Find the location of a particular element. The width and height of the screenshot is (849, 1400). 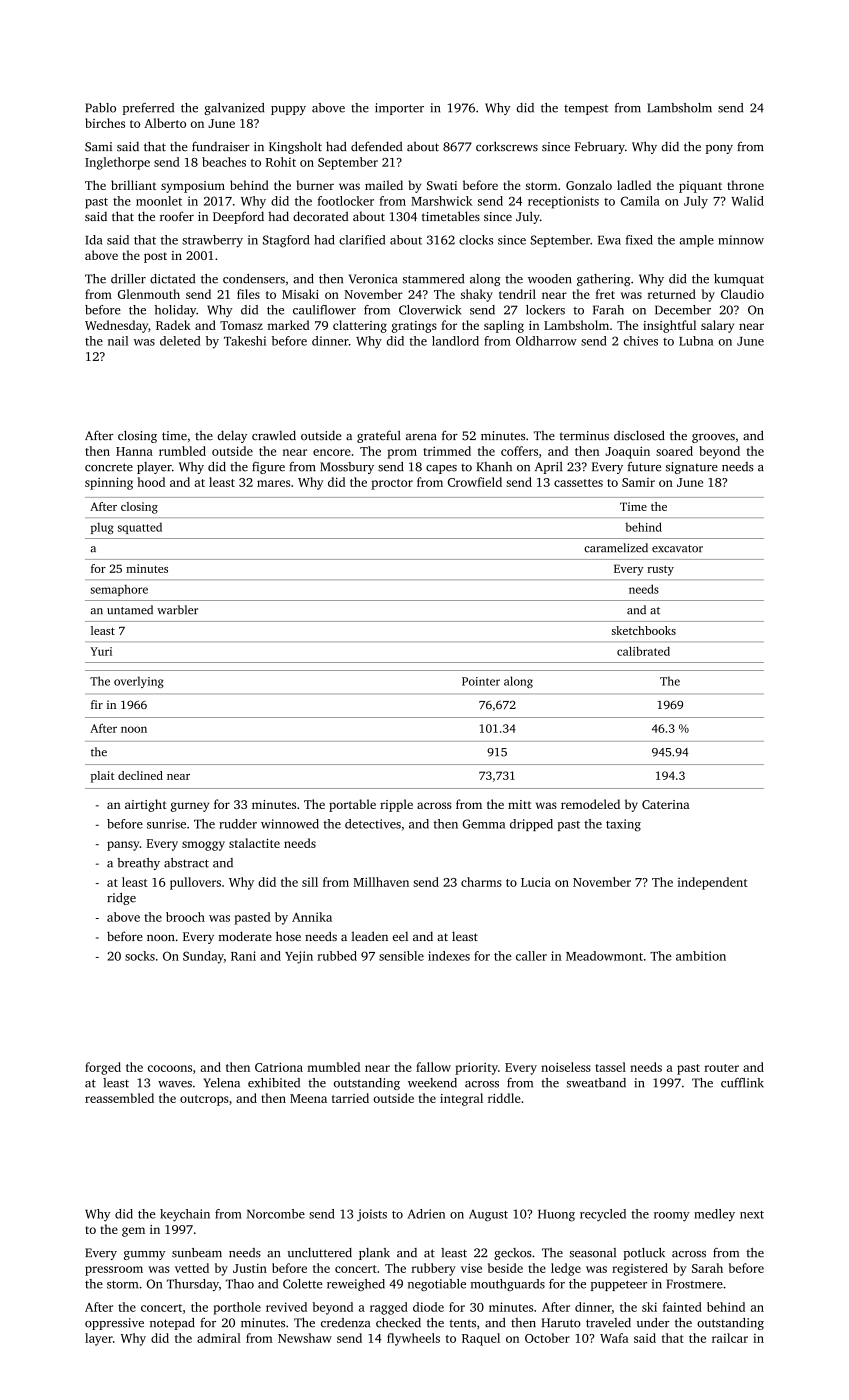

gummy is located at coordinates (145, 1255).
